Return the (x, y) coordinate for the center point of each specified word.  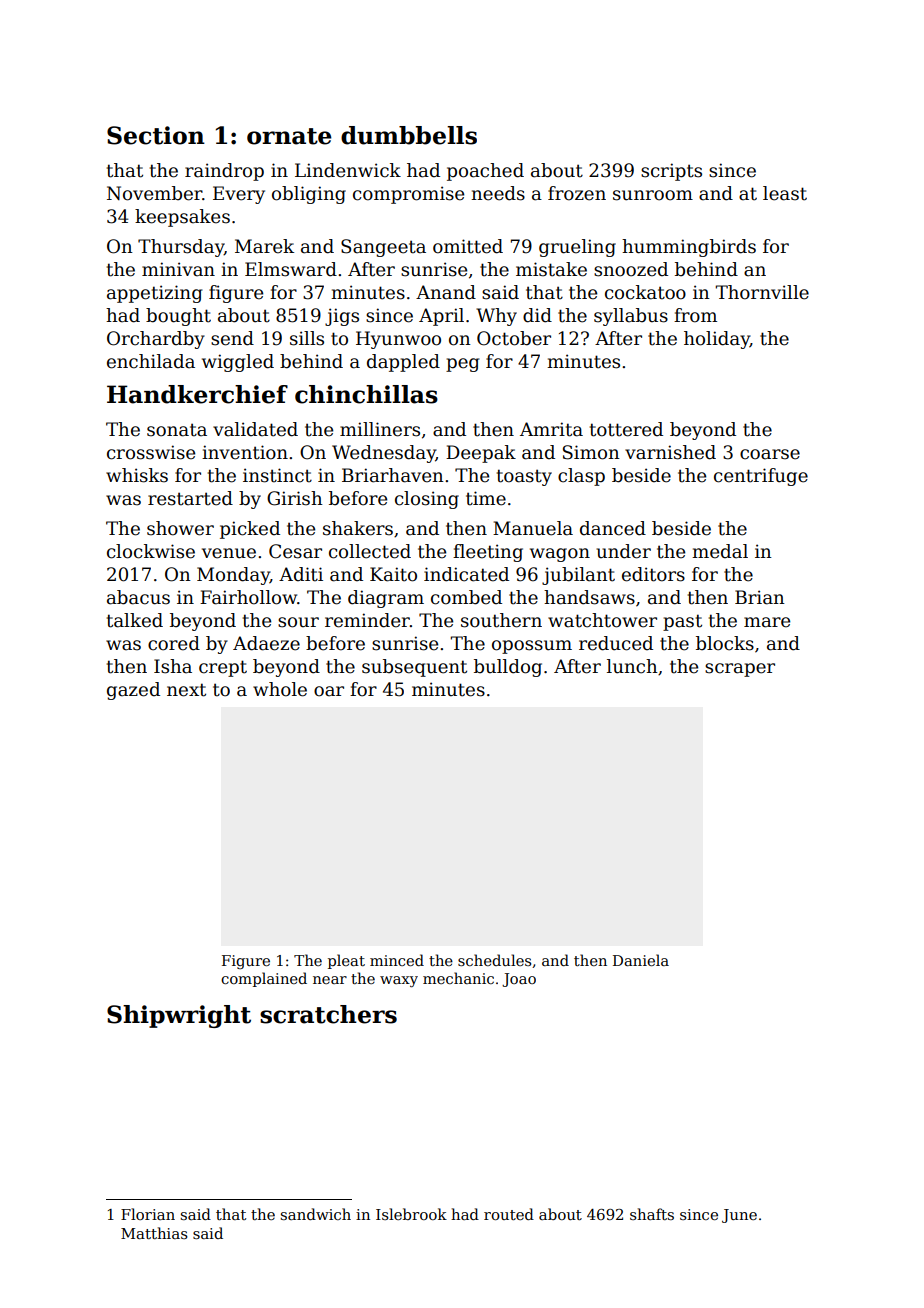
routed (509, 1214)
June (739, 1216)
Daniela (641, 960)
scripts (671, 172)
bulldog (508, 668)
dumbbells (409, 135)
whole (280, 689)
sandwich (316, 1214)
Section (156, 135)
